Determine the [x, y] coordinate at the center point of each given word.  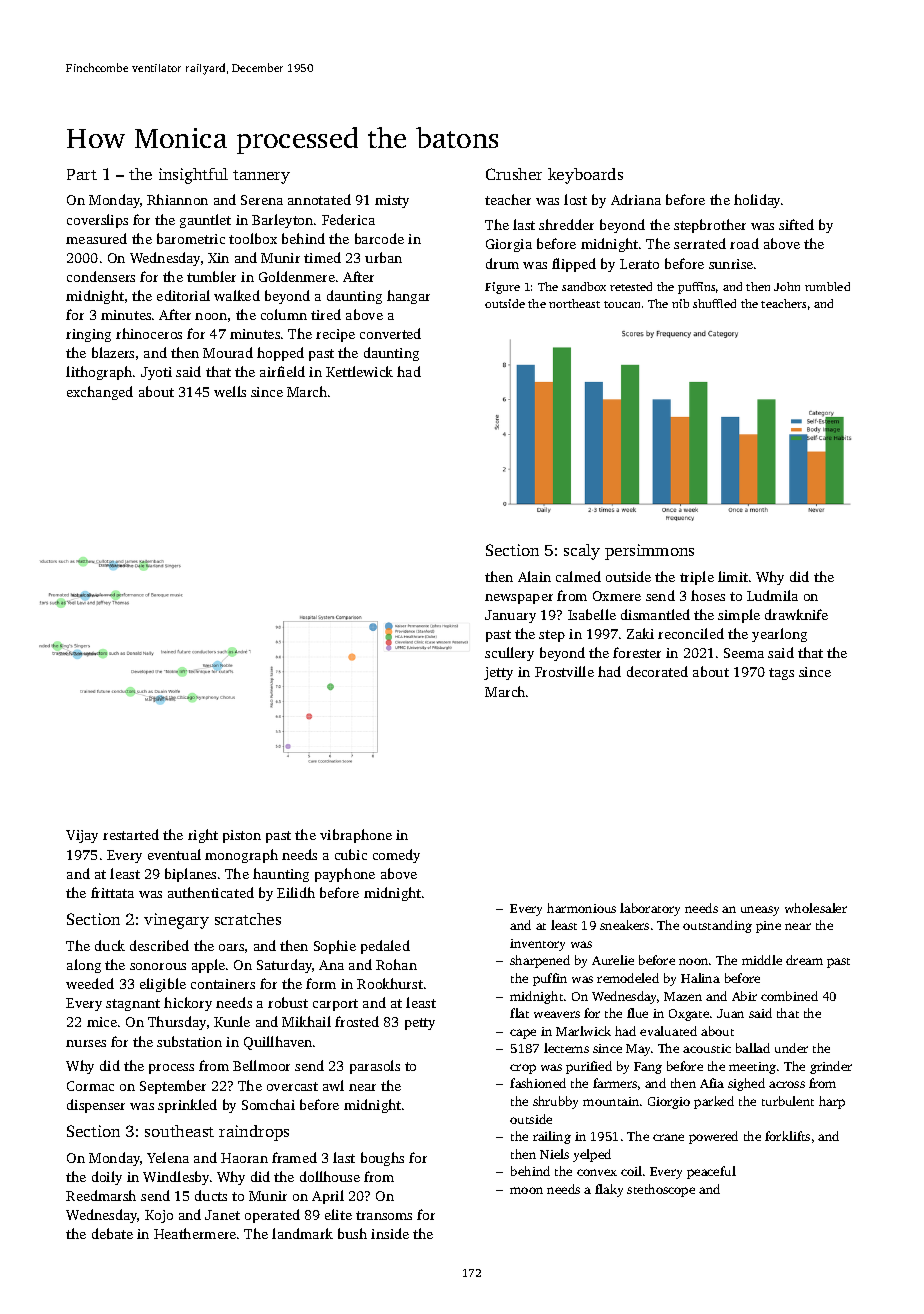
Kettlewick [359, 371]
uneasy [760, 911]
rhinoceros [149, 333]
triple [697, 578]
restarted [131, 834]
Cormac [90, 1086]
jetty [498, 673]
